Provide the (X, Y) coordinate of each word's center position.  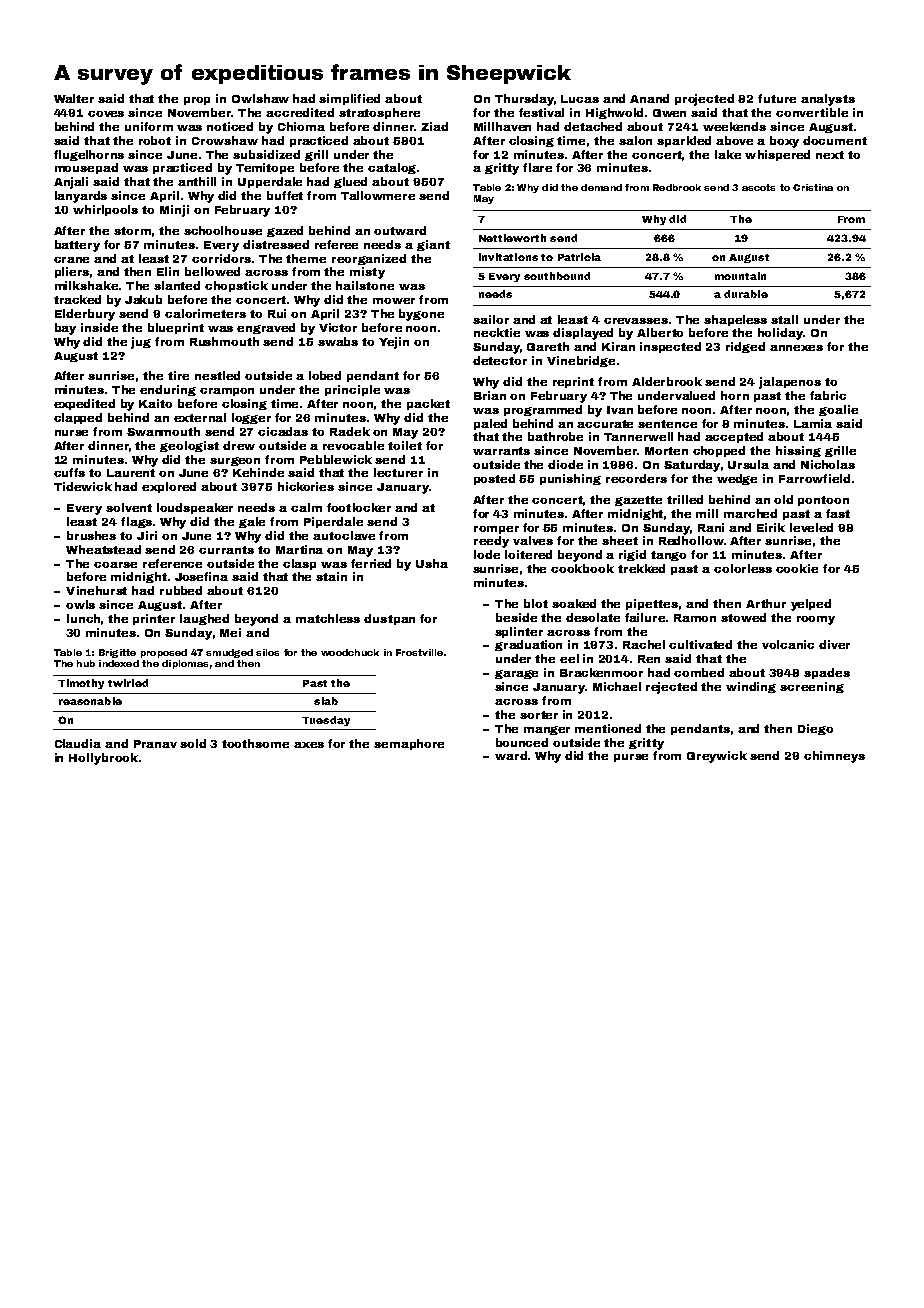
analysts (828, 100)
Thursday (524, 100)
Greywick (717, 757)
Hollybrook (103, 759)
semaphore (409, 744)
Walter (74, 98)
